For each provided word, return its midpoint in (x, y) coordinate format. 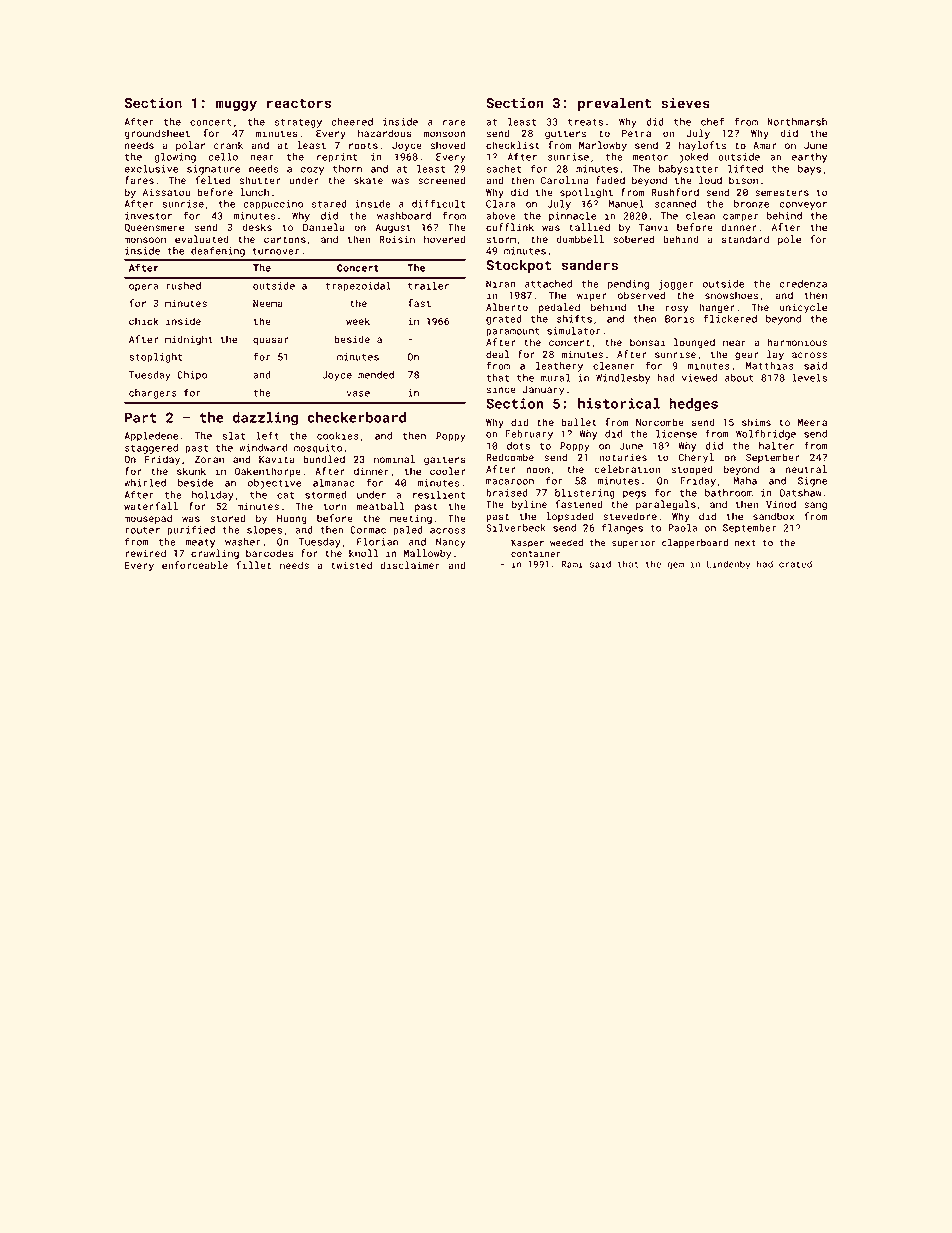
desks (257, 227)
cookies (338, 436)
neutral (806, 469)
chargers (153, 394)
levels (809, 378)
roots (363, 145)
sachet (504, 169)
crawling (215, 554)
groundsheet (157, 134)
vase (358, 394)
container (536, 553)
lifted (745, 168)
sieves (685, 103)
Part (141, 417)
